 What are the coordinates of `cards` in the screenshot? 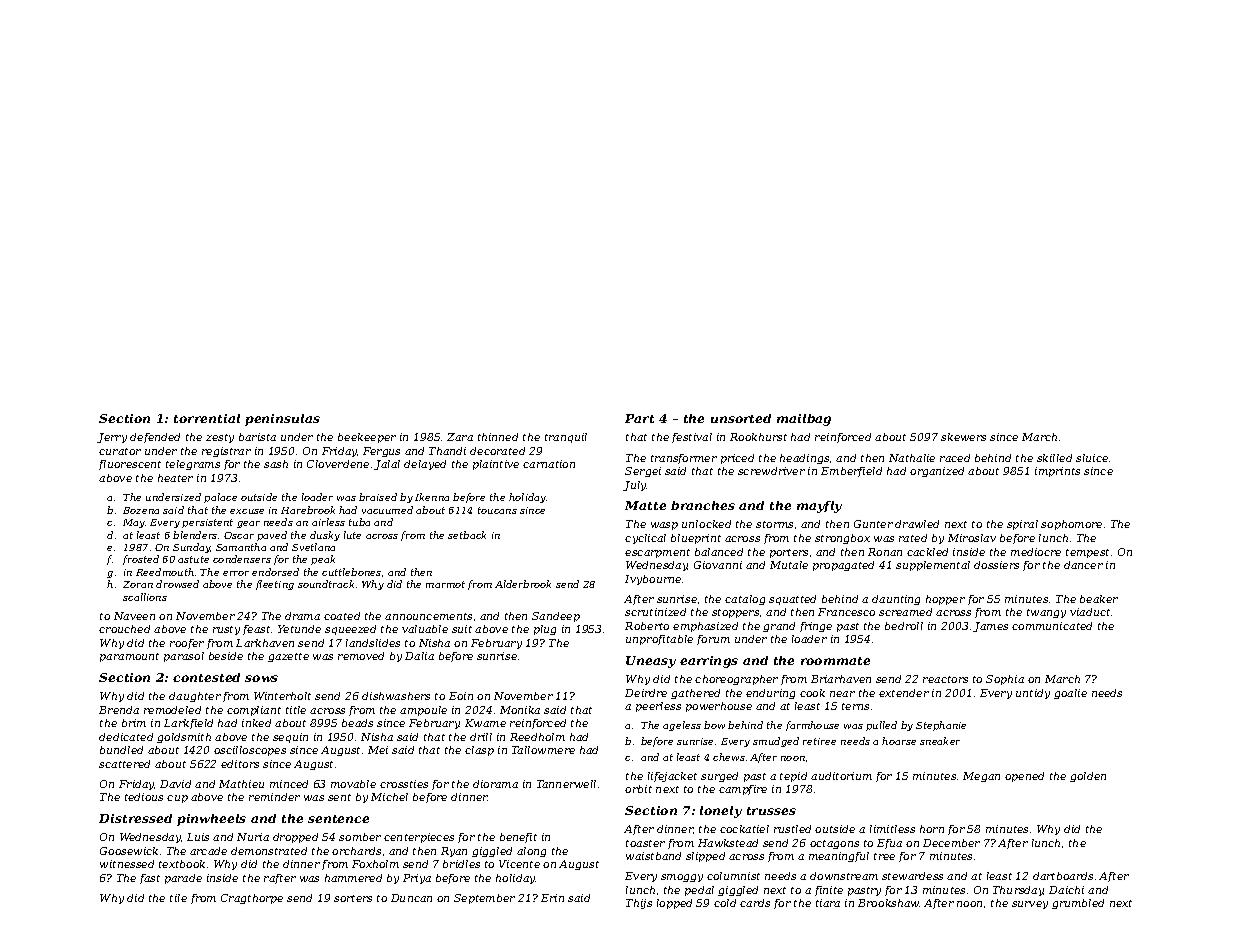 It's located at (755, 903).
